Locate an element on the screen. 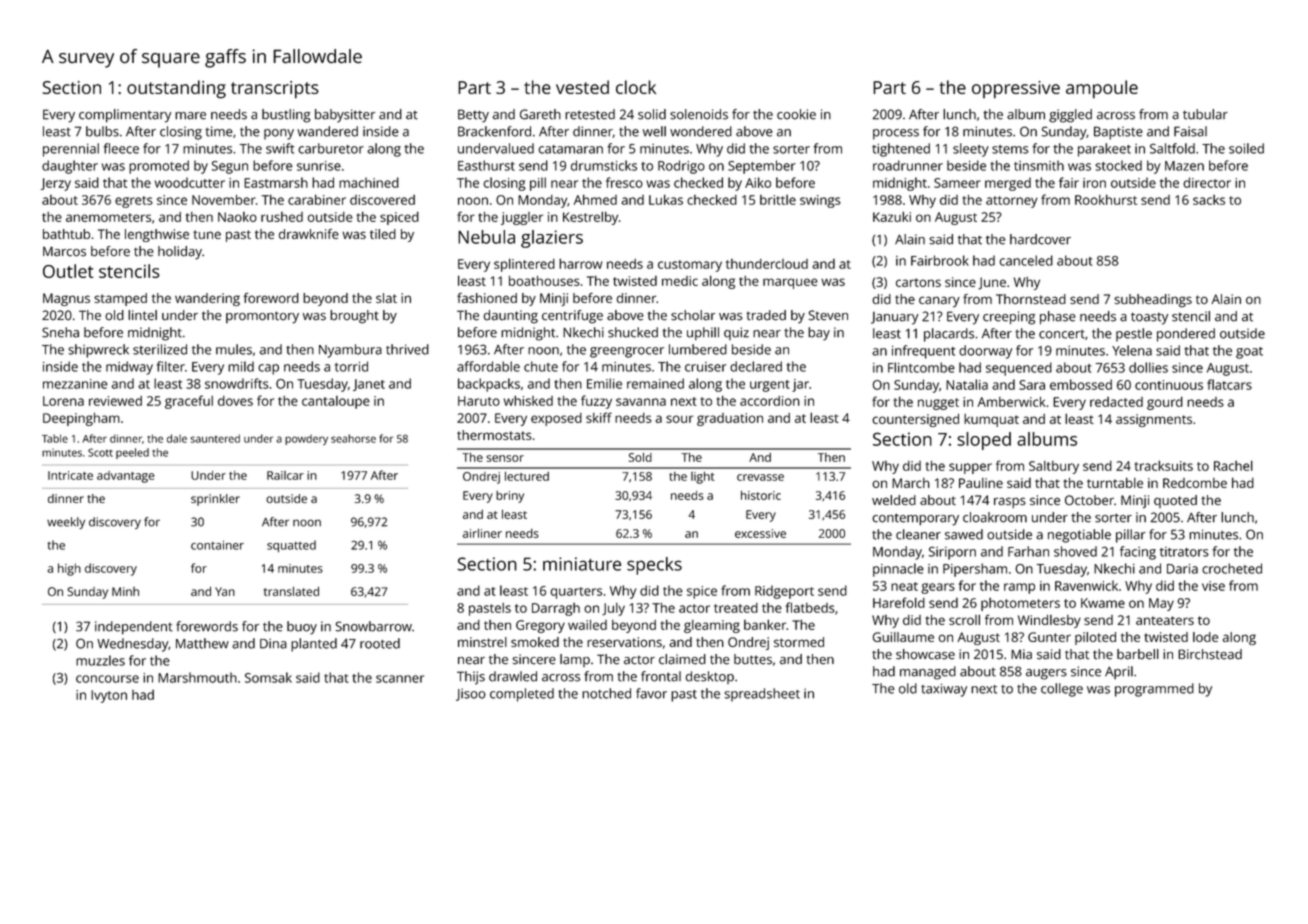 The height and width of the screenshot is (924, 1308). Ahmed is located at coordinates (595, 199).
